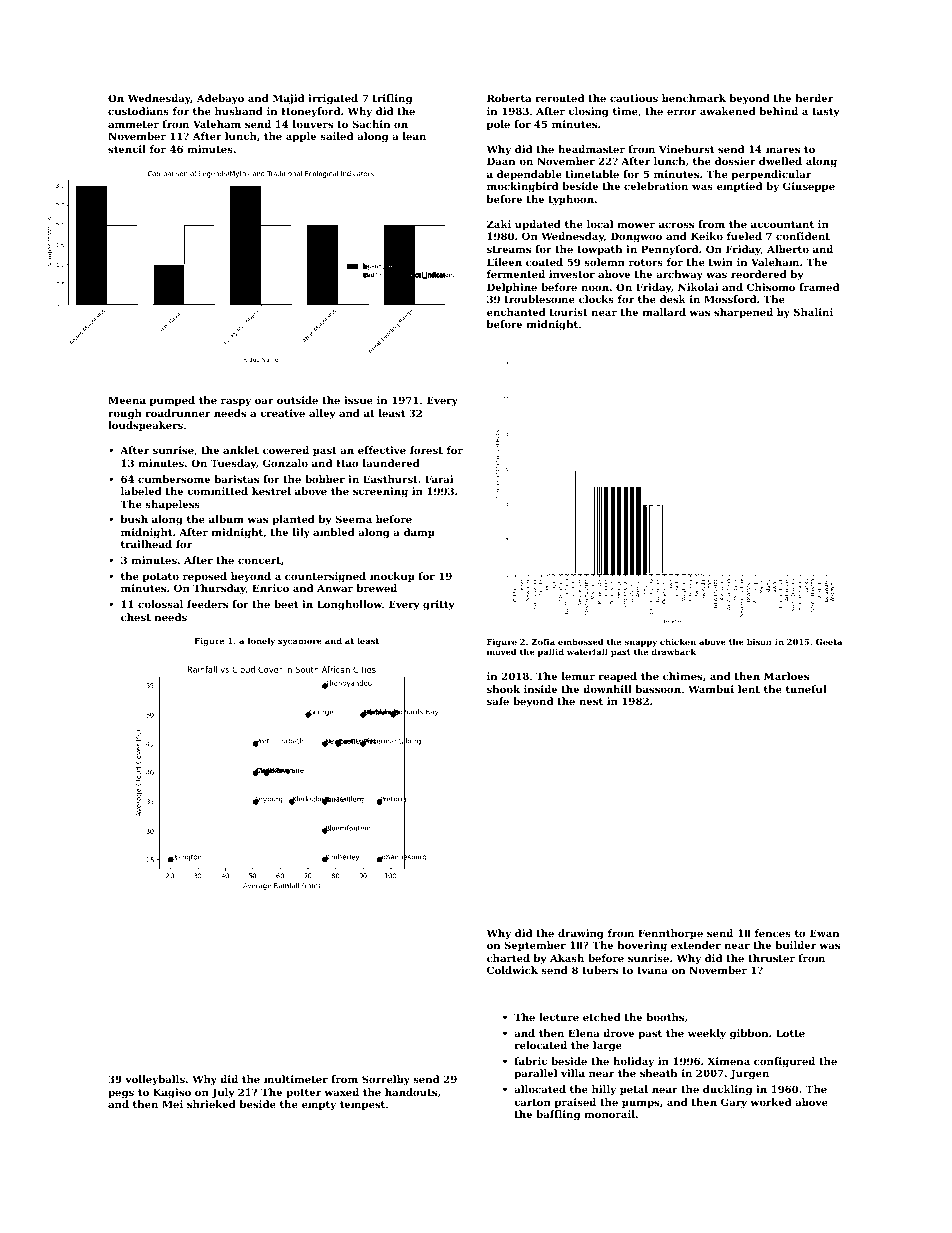 The height and width of the image is (1233, 952). Describe the element at coordinates (301, 137) in the image. I see `apple` at that location.
